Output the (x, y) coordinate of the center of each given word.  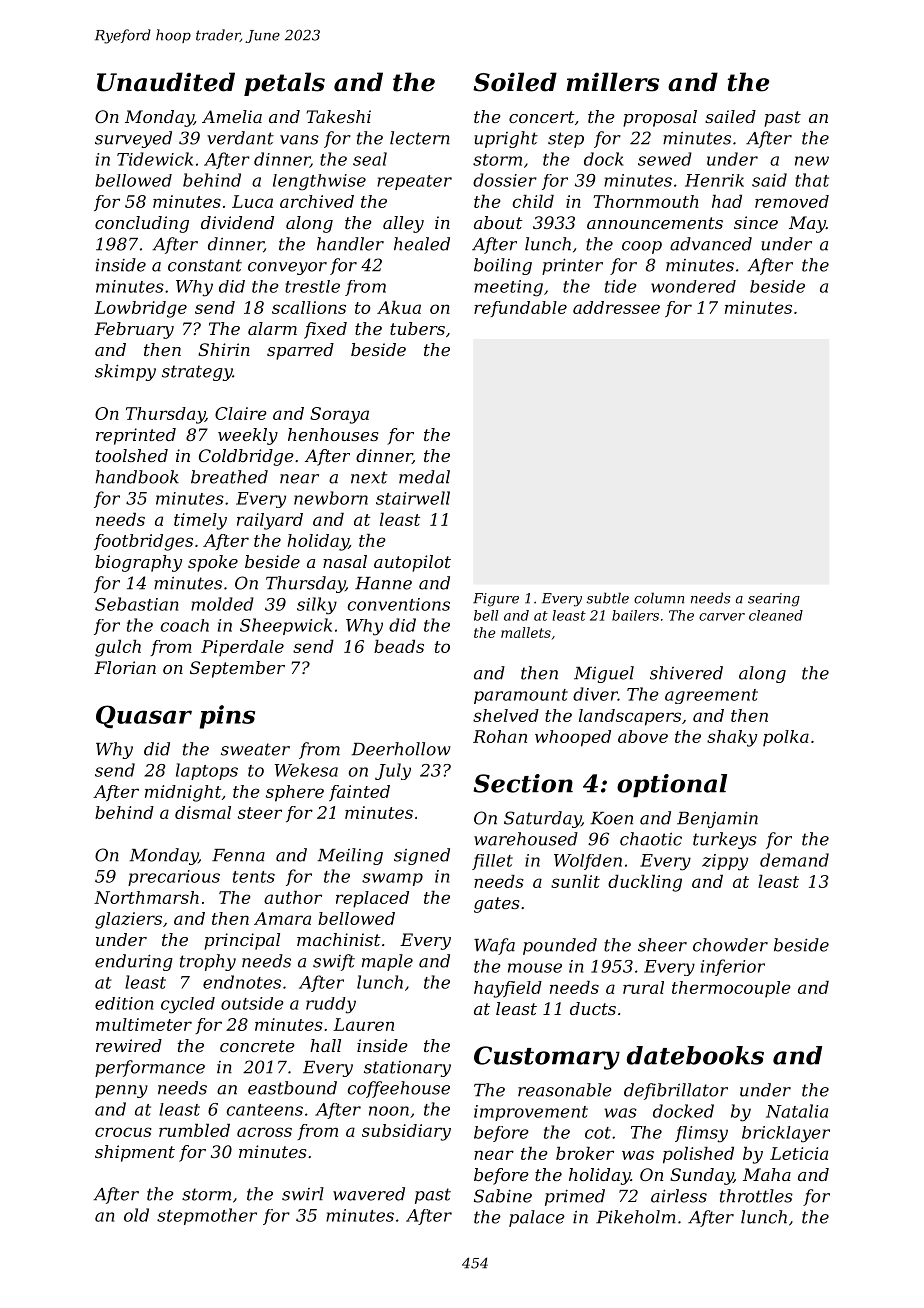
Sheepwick (286, 626)
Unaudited (166, 82)
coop (642, 247)
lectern (420, 138)
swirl (303, 1194)
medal (424, 477)
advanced (711, 244)
